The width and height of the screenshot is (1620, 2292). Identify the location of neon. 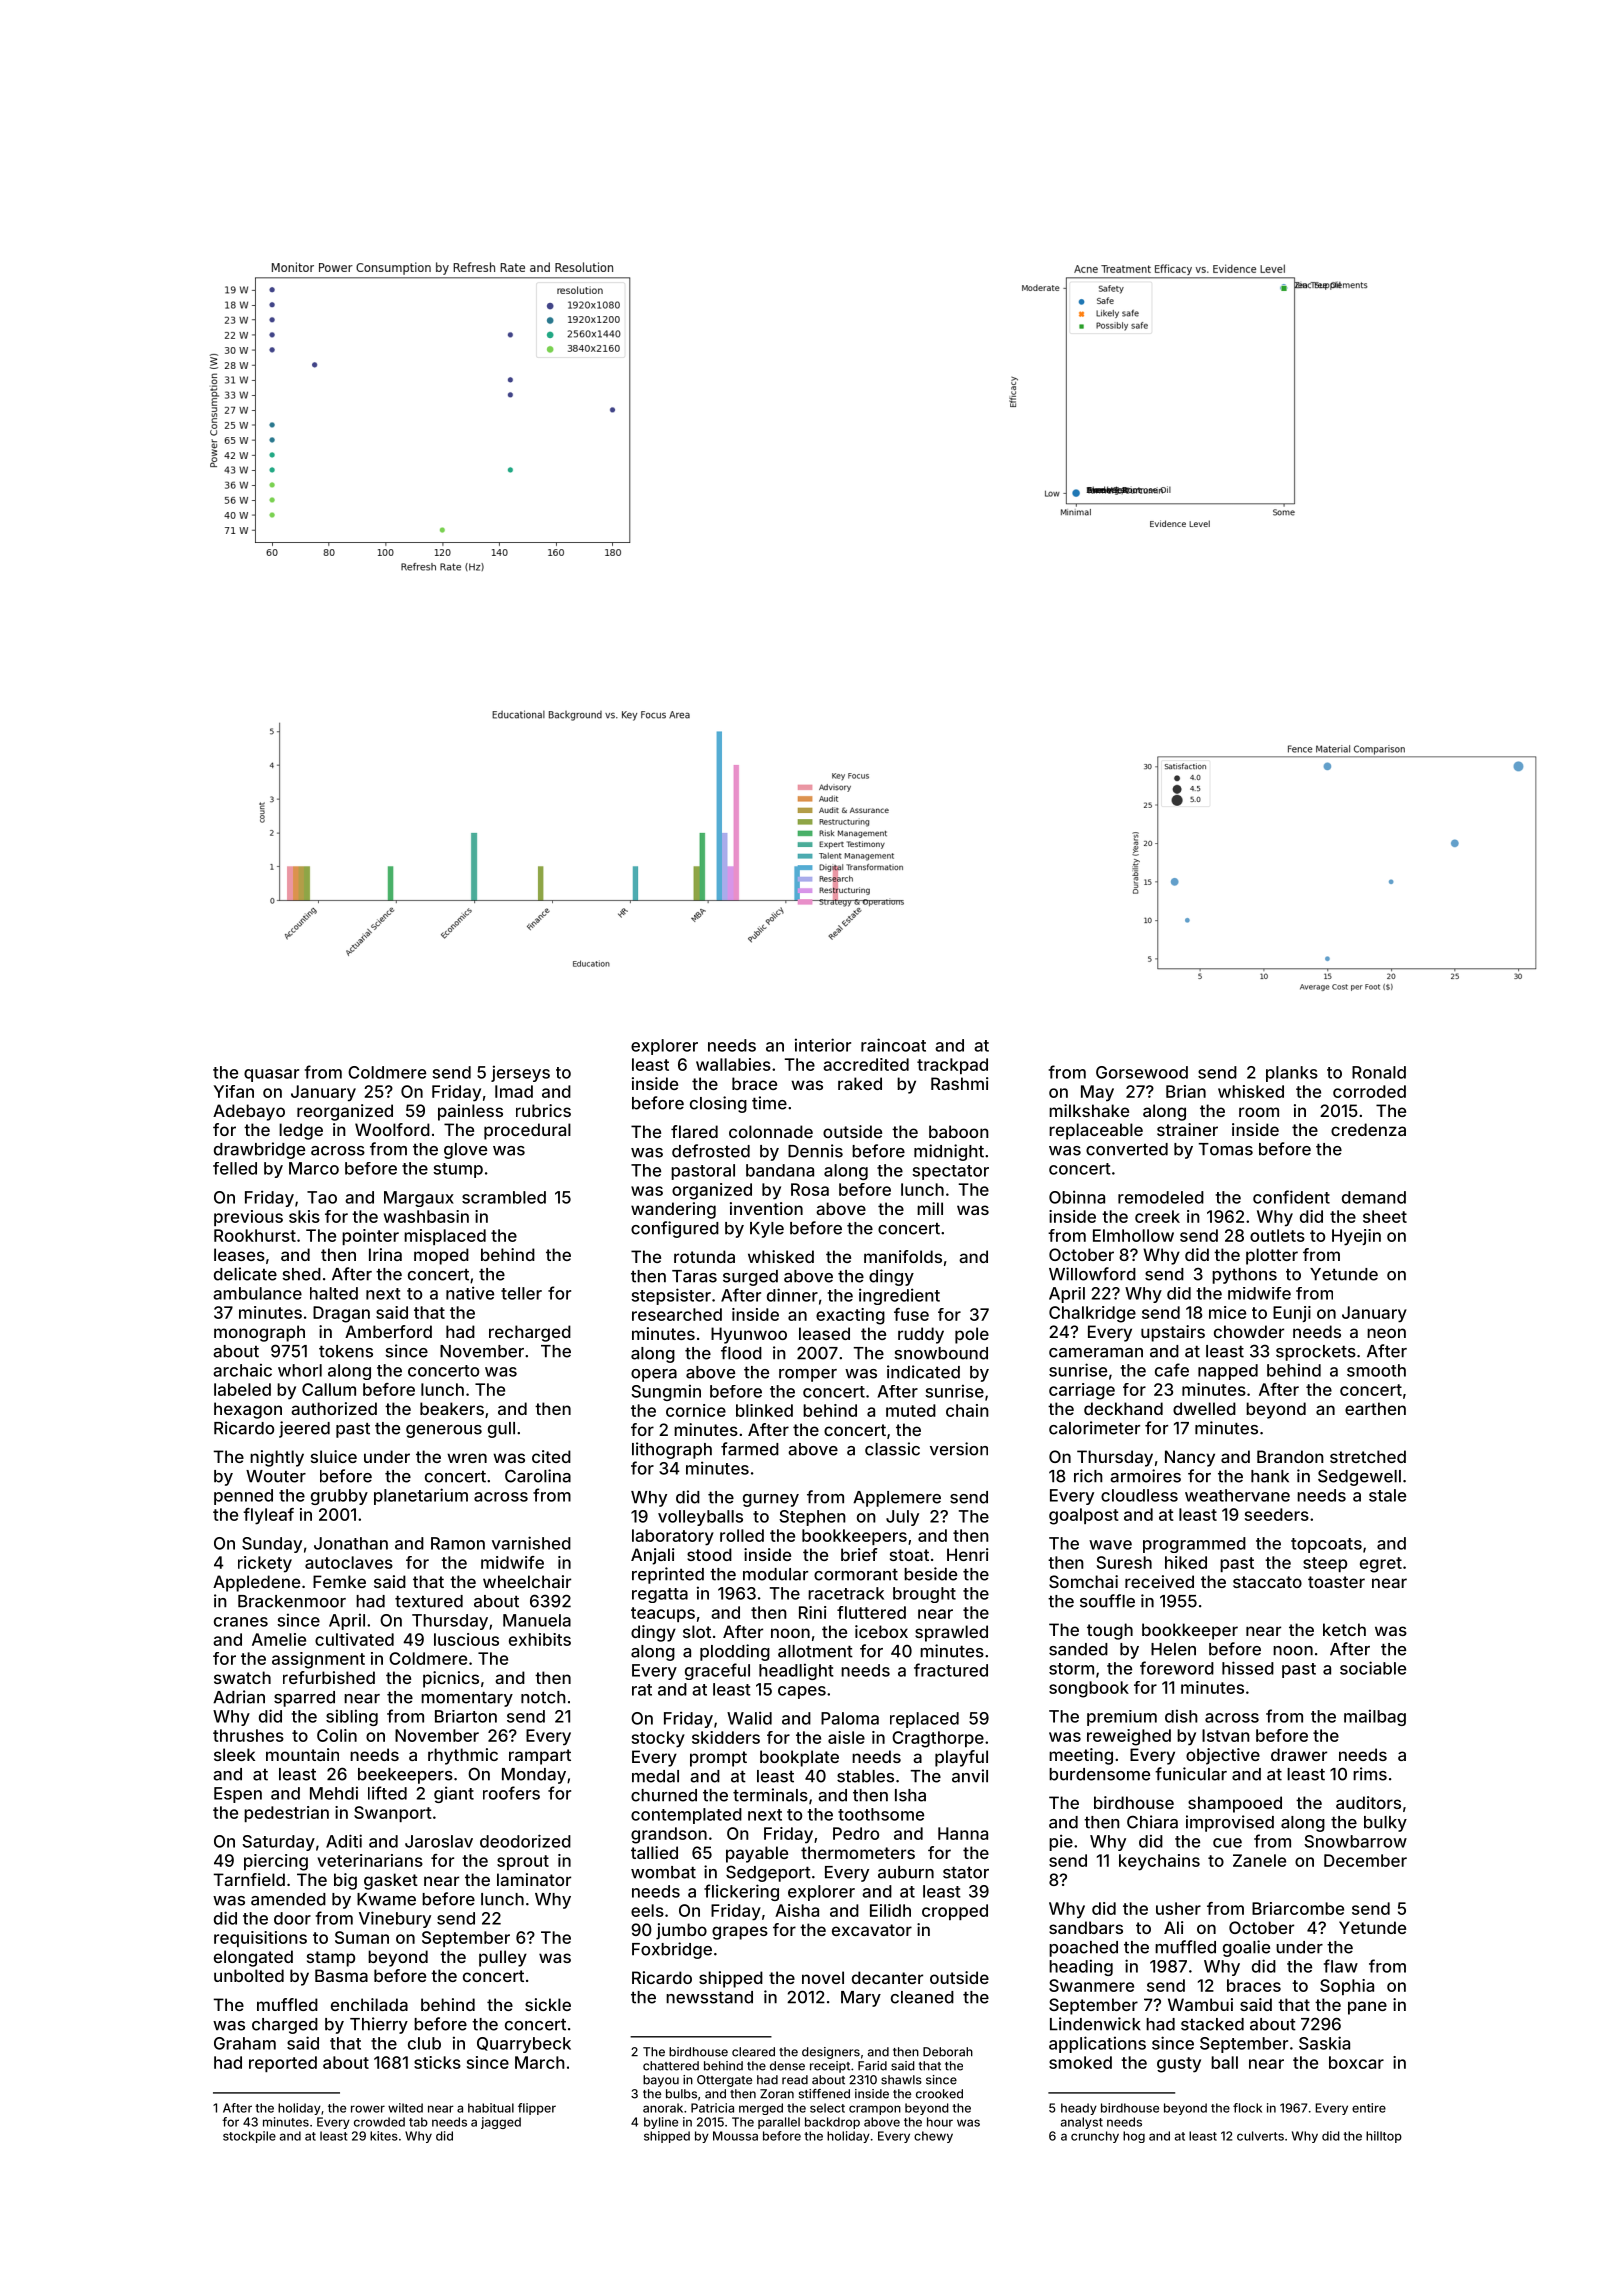
(1386, 1333).
